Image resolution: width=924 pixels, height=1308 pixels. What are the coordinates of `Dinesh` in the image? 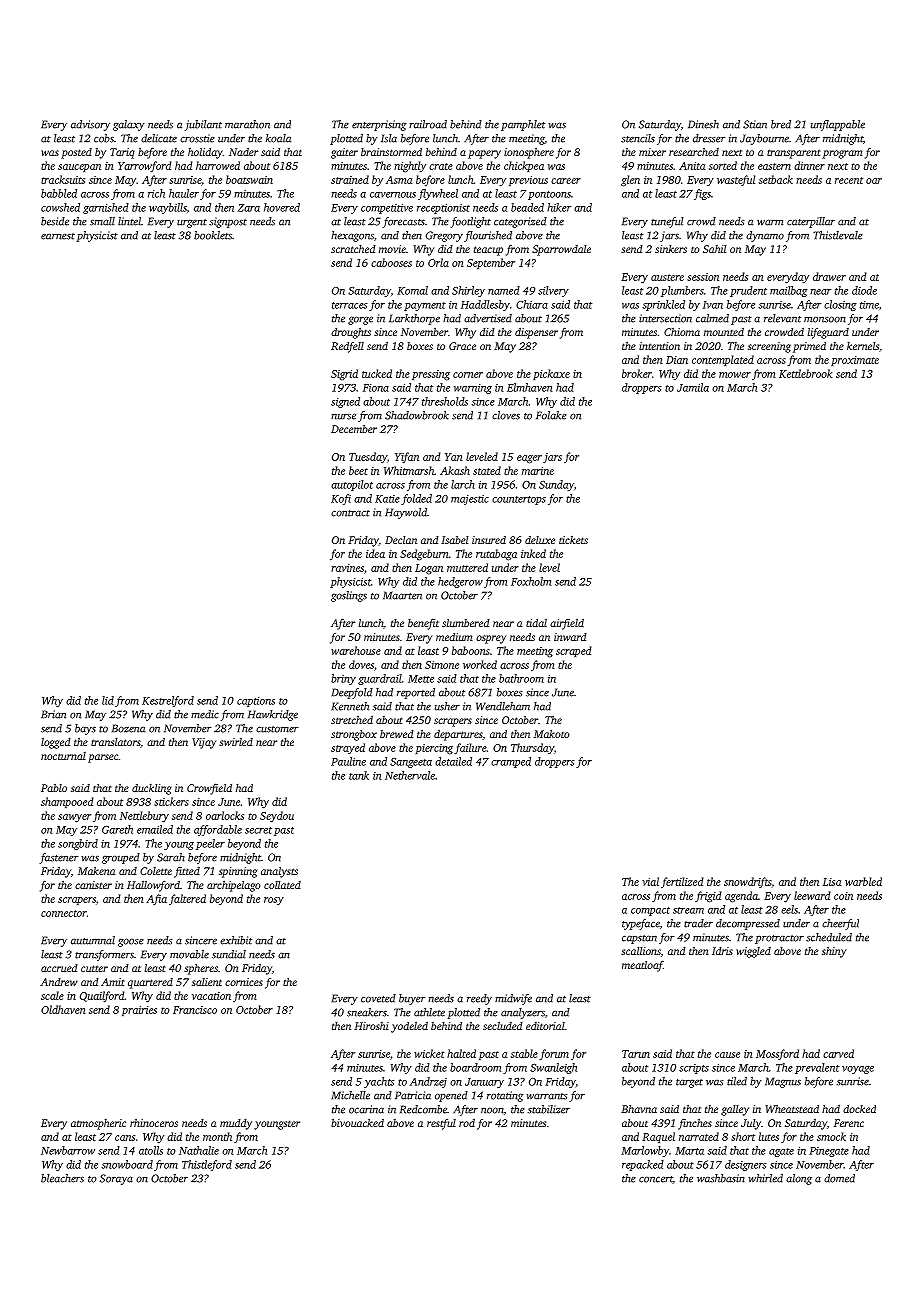 It's located at (703, 124).
